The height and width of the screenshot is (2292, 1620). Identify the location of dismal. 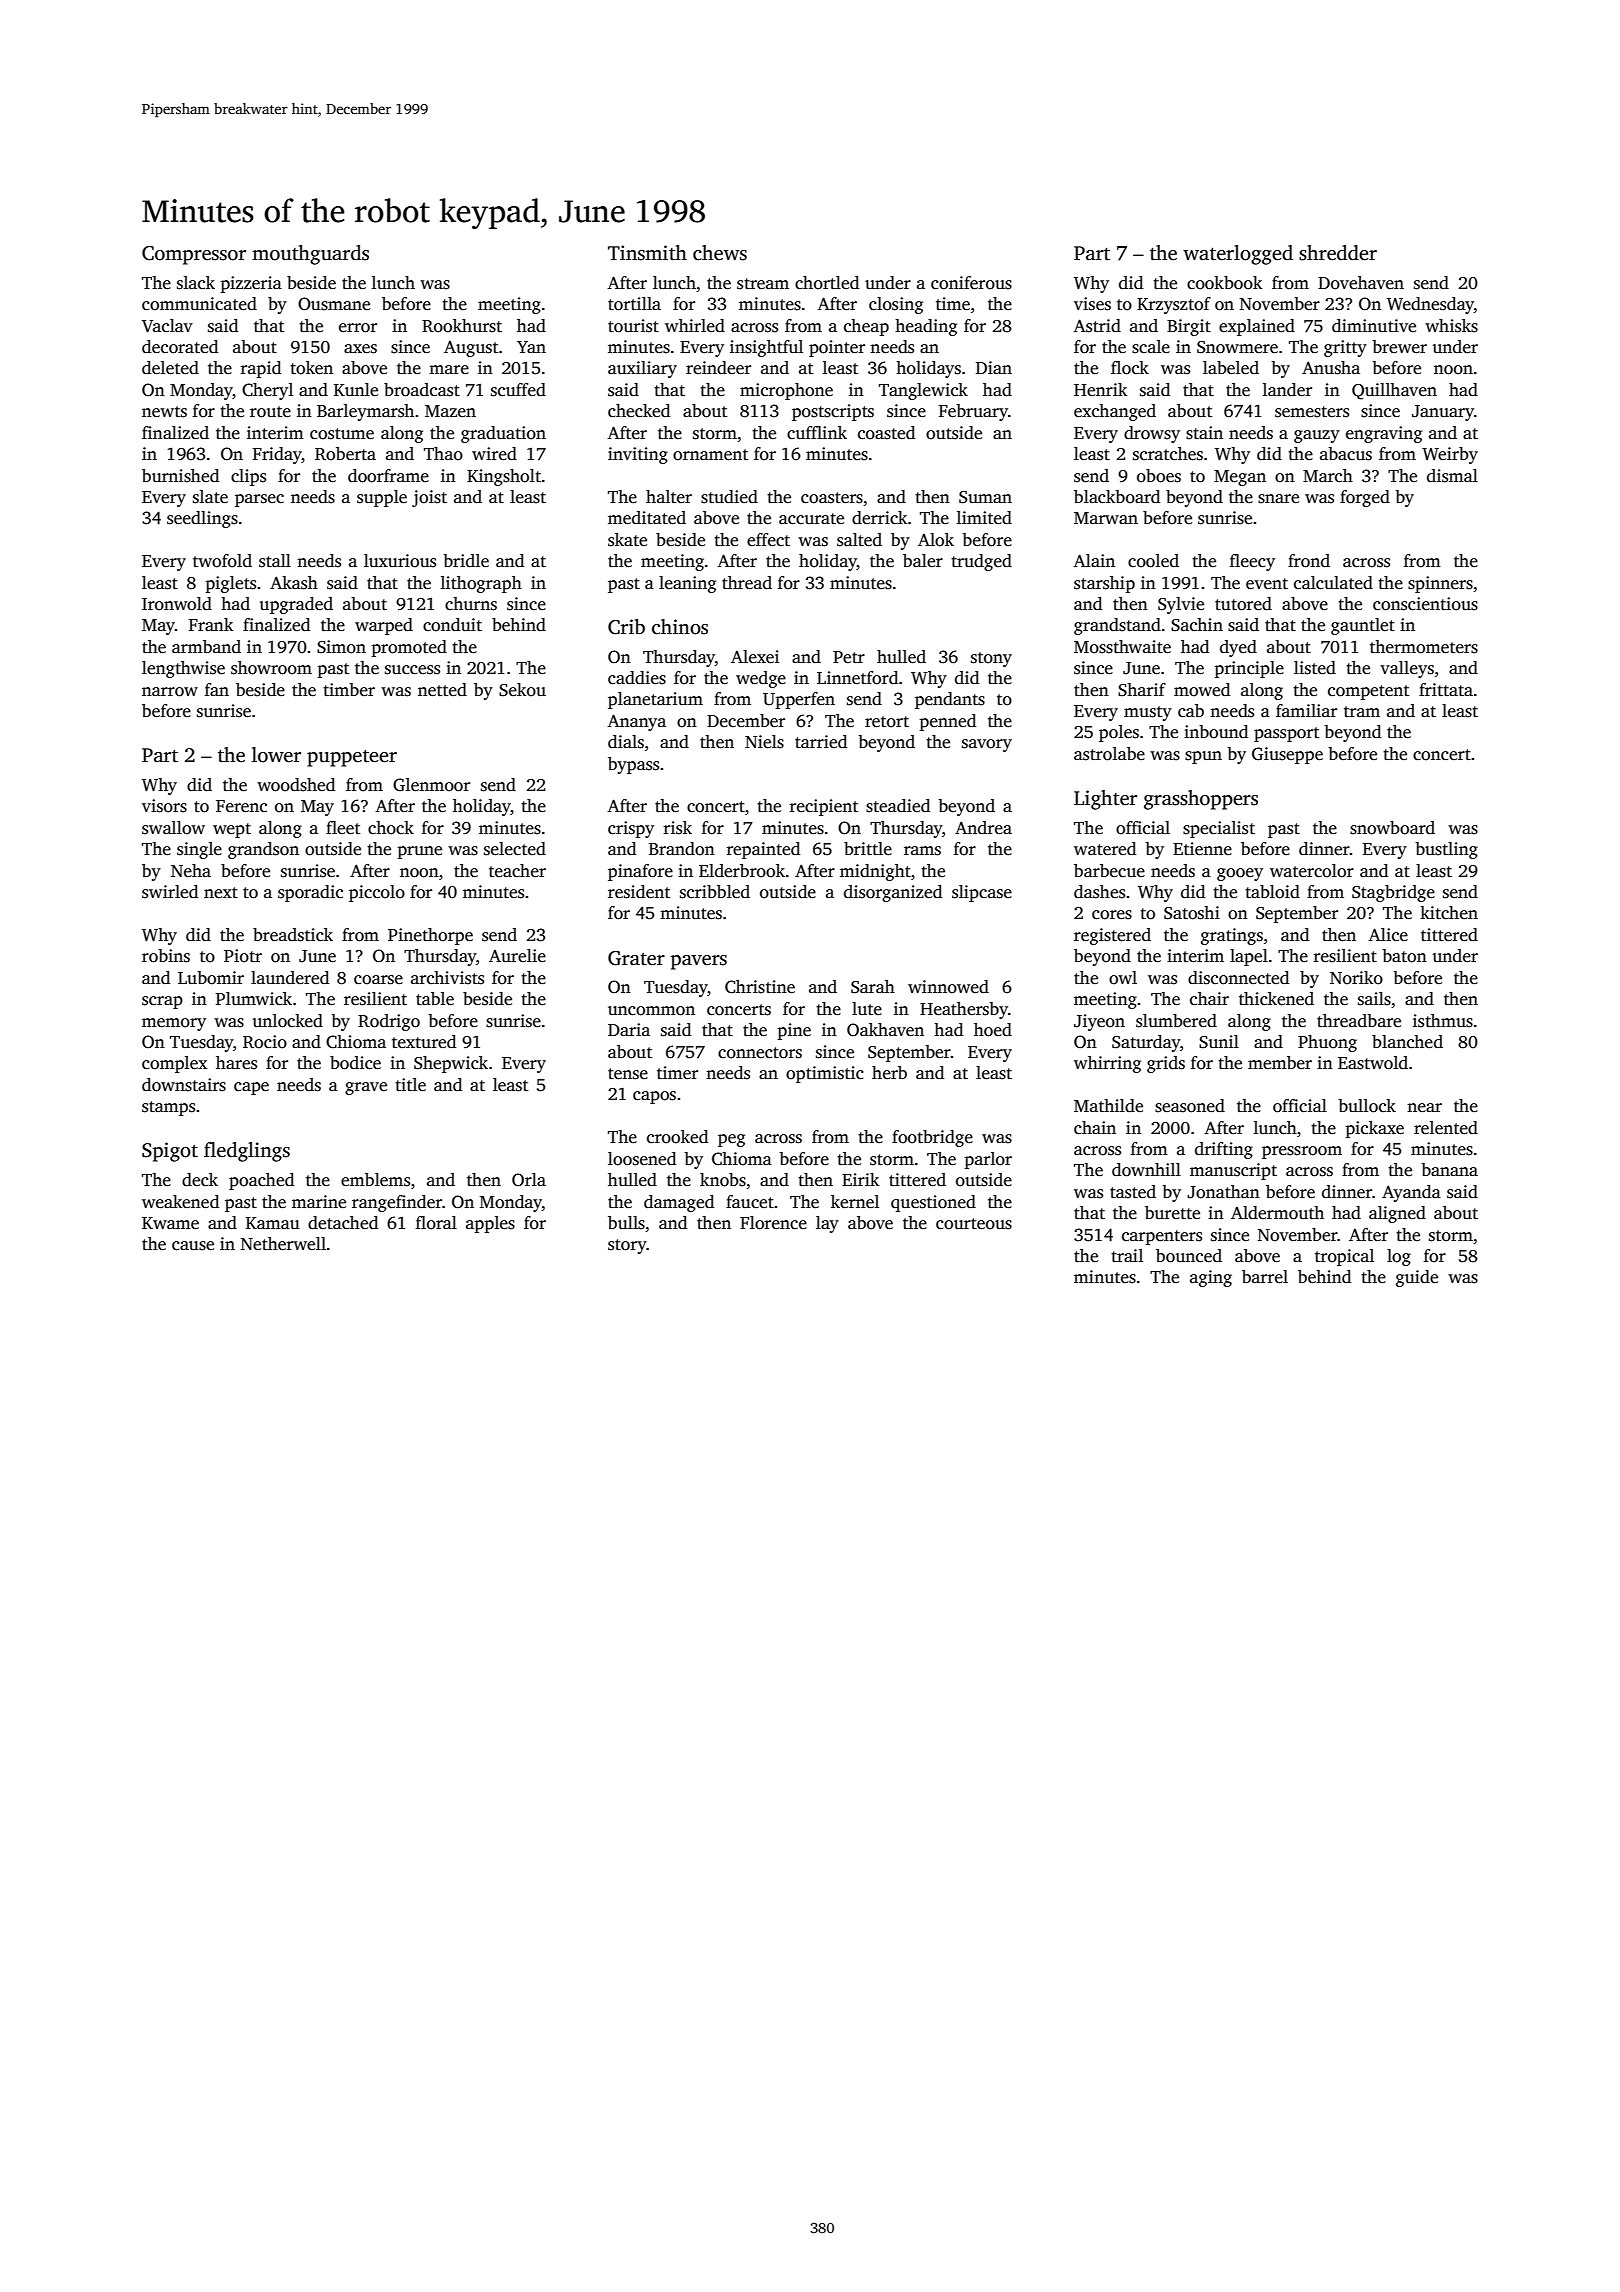
(1452, 476).
